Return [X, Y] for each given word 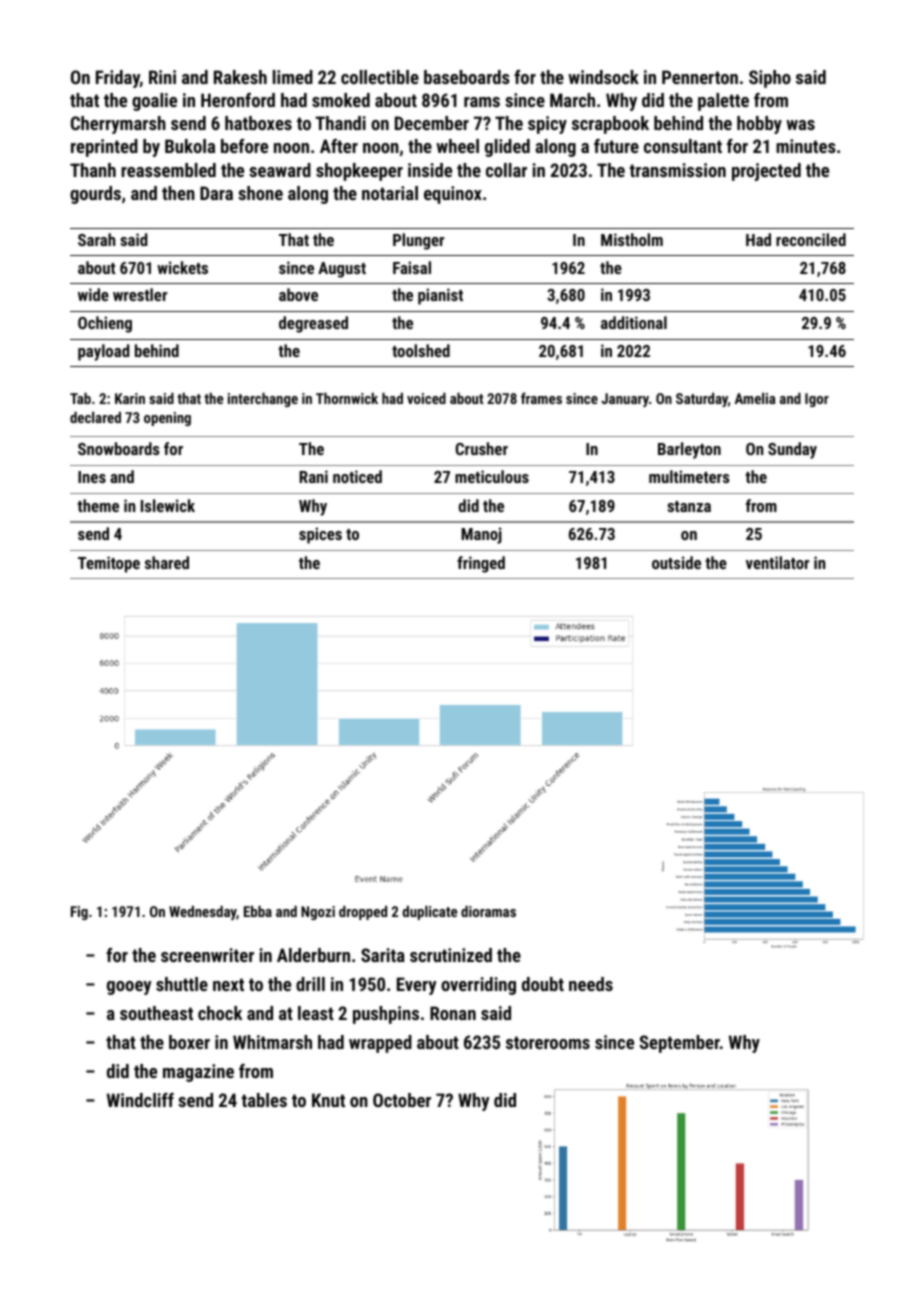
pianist [440, 296]
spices [320, 535]
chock [220, 1013]
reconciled [811, 239]
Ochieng [105, 324]
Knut [328, 1100]
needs [591, 984]
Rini [162, 77]
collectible [380, 77]
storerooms [548, 1042]
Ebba [258, 911]
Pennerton [700, 77]
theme [98, 505]
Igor [817, 400]
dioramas [488, 911]
